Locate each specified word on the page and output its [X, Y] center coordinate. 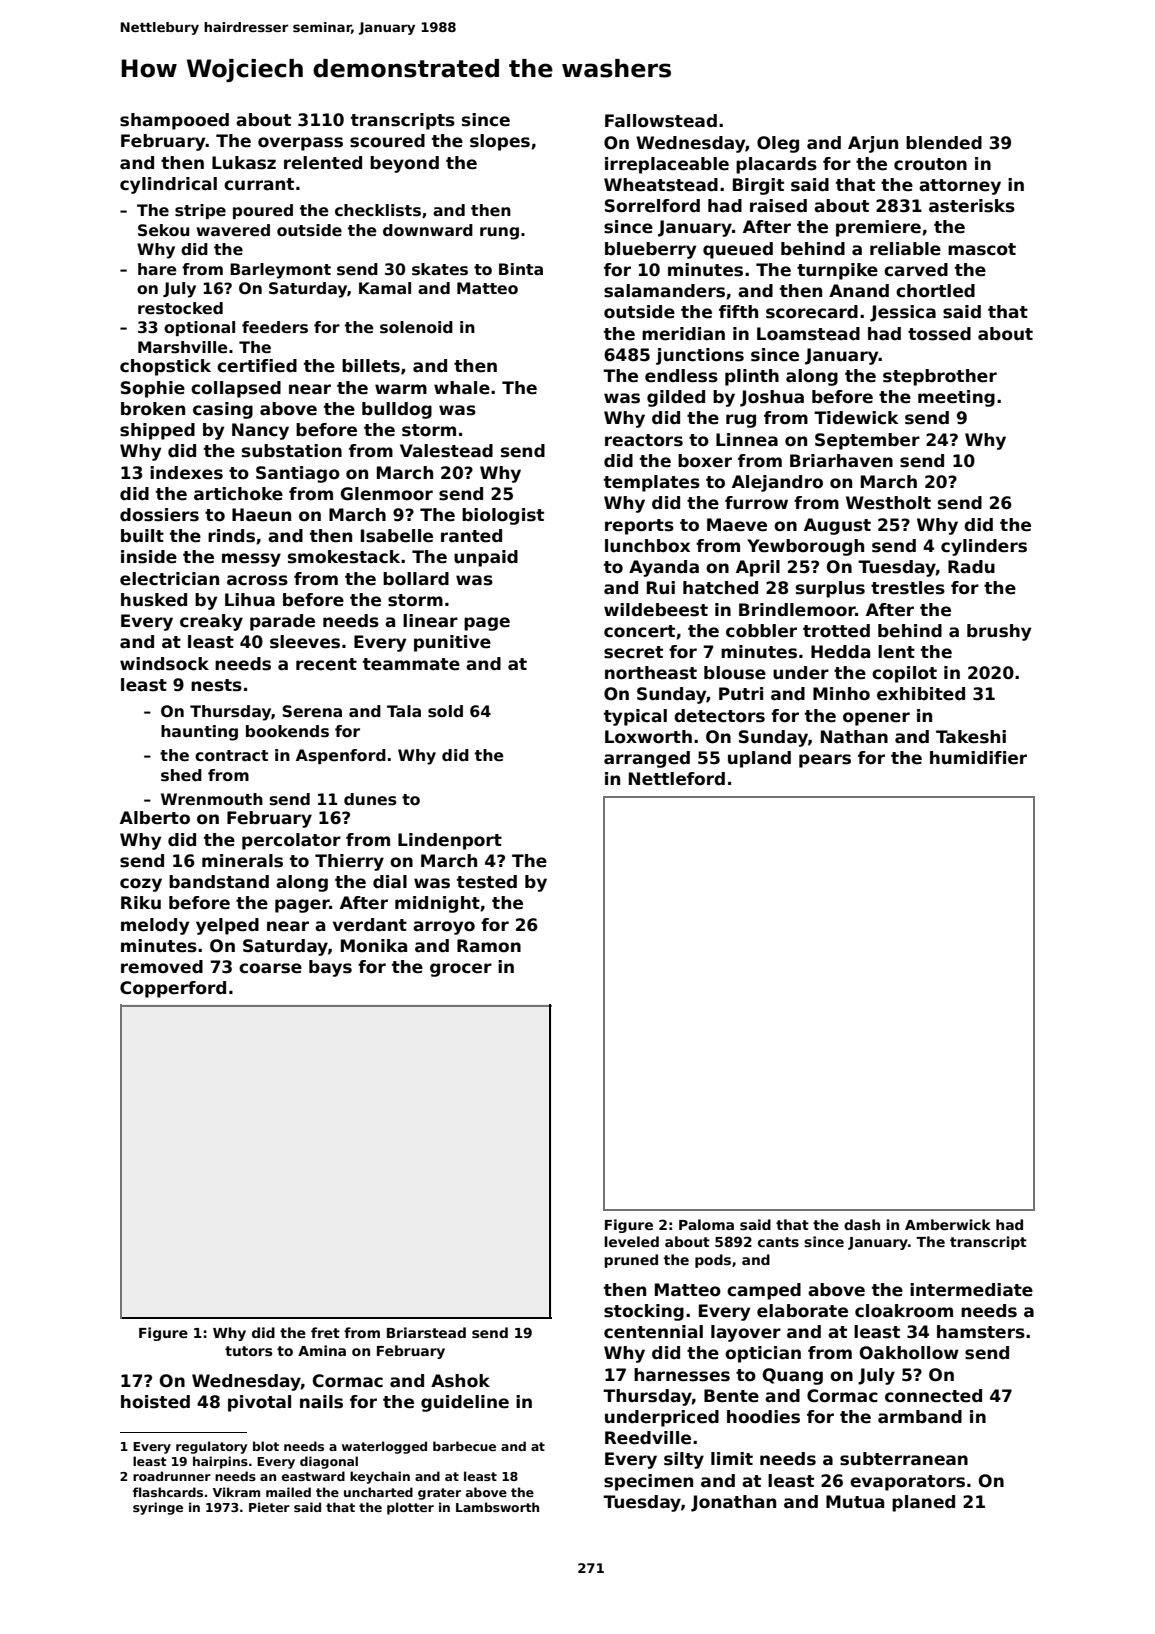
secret [633, 652]
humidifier [978, 758]
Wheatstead [661, 185]
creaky [211, 622]
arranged [647, 759]
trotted [836, 631]
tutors [249, 1351]
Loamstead [808, 334]
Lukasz [244, 163]
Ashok [460, 1381]
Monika [374, 946]
